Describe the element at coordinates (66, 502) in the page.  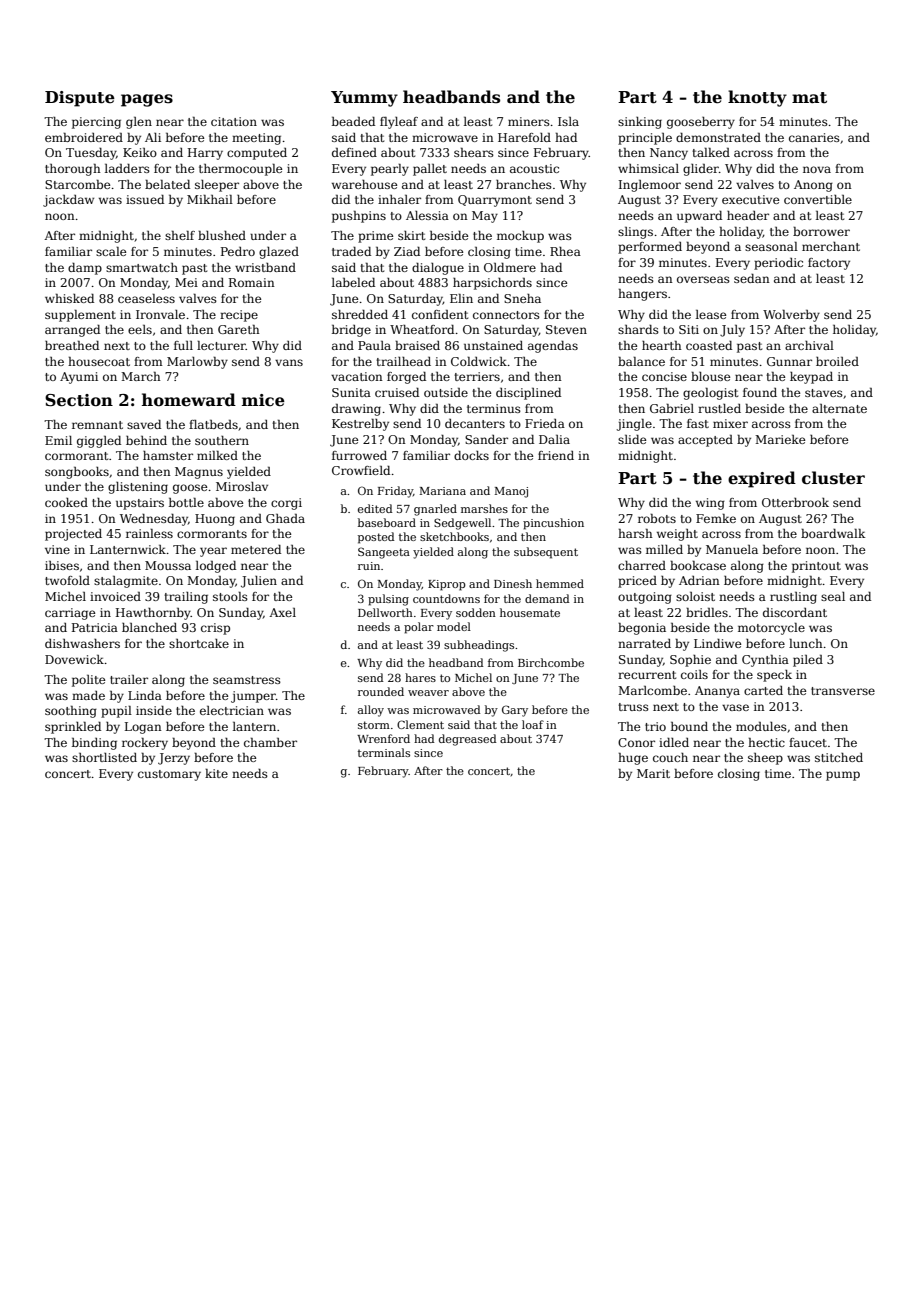
I see `cooked` at that location.
